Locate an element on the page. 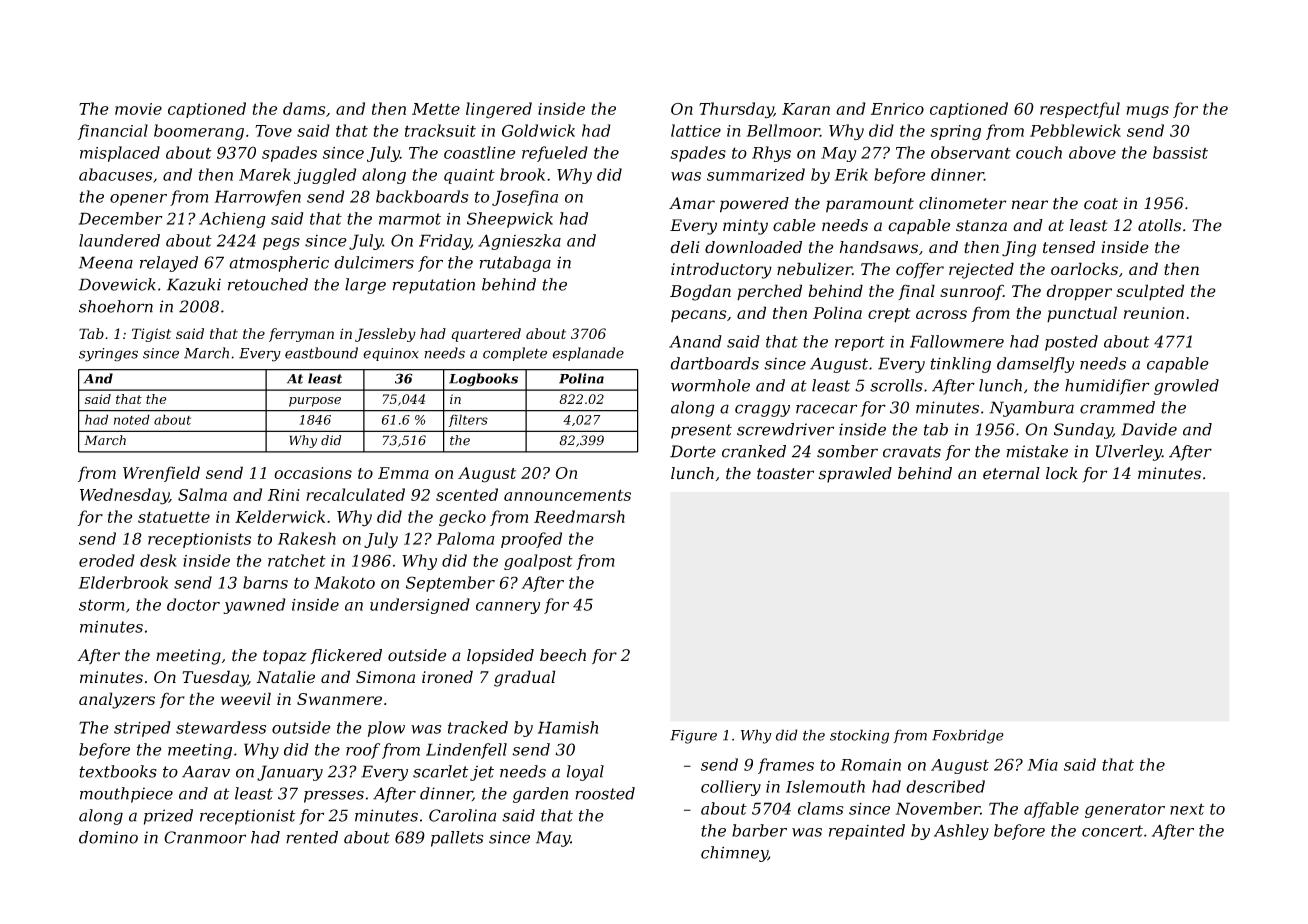 The image size is (1308, 924). respectful is located at coordinates (1080, 110).
